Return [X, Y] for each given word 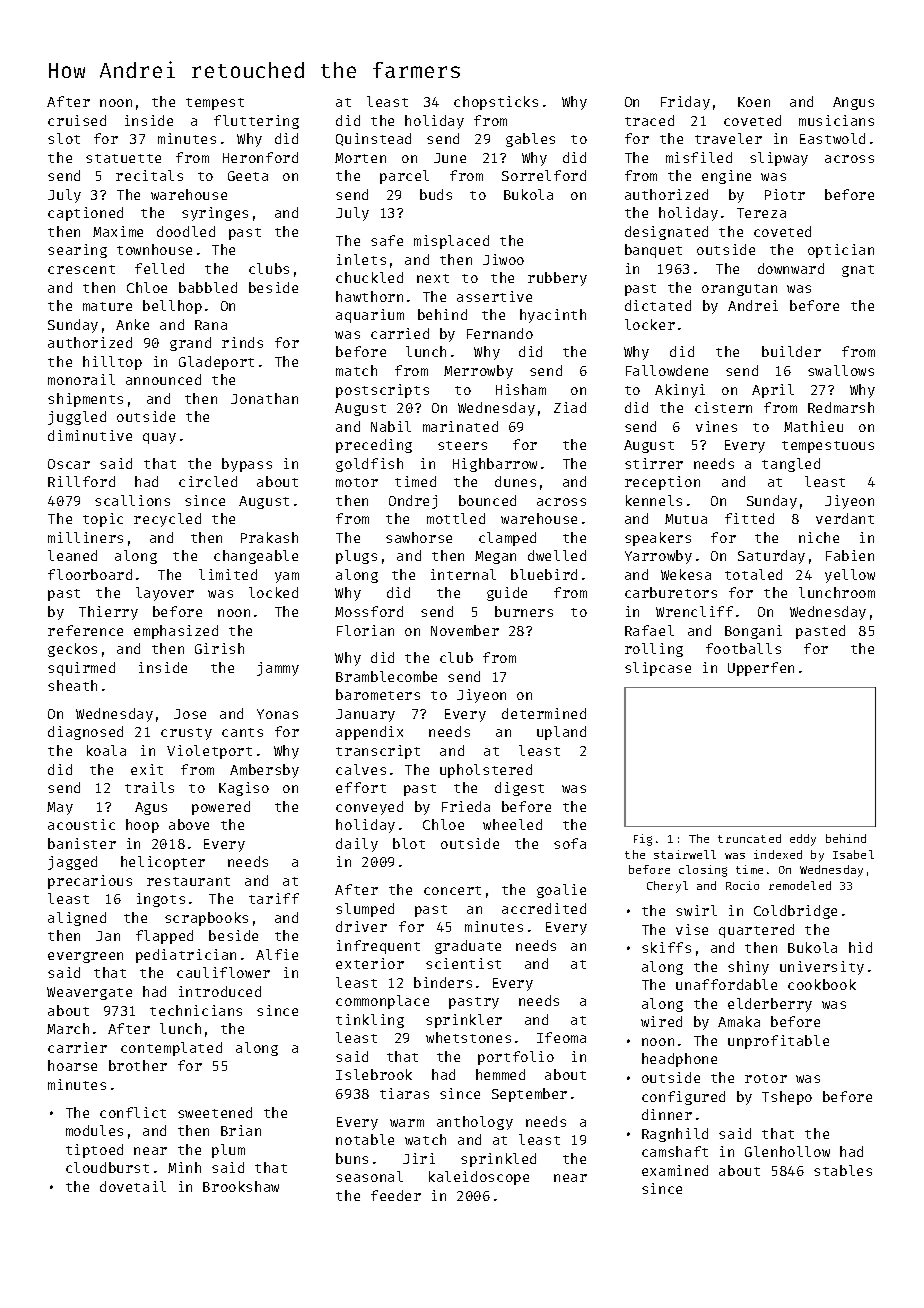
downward [791, 268]
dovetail [133, 1186]
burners [524, 611]
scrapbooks [206, 919]
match [356, 370]
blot [409, 843]
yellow [850, 576]
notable [365, 1139]
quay [159, 438]
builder [791, 351]
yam [287, 577]
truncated [749, 838]
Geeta [248, 176]
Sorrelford [544, 175]
